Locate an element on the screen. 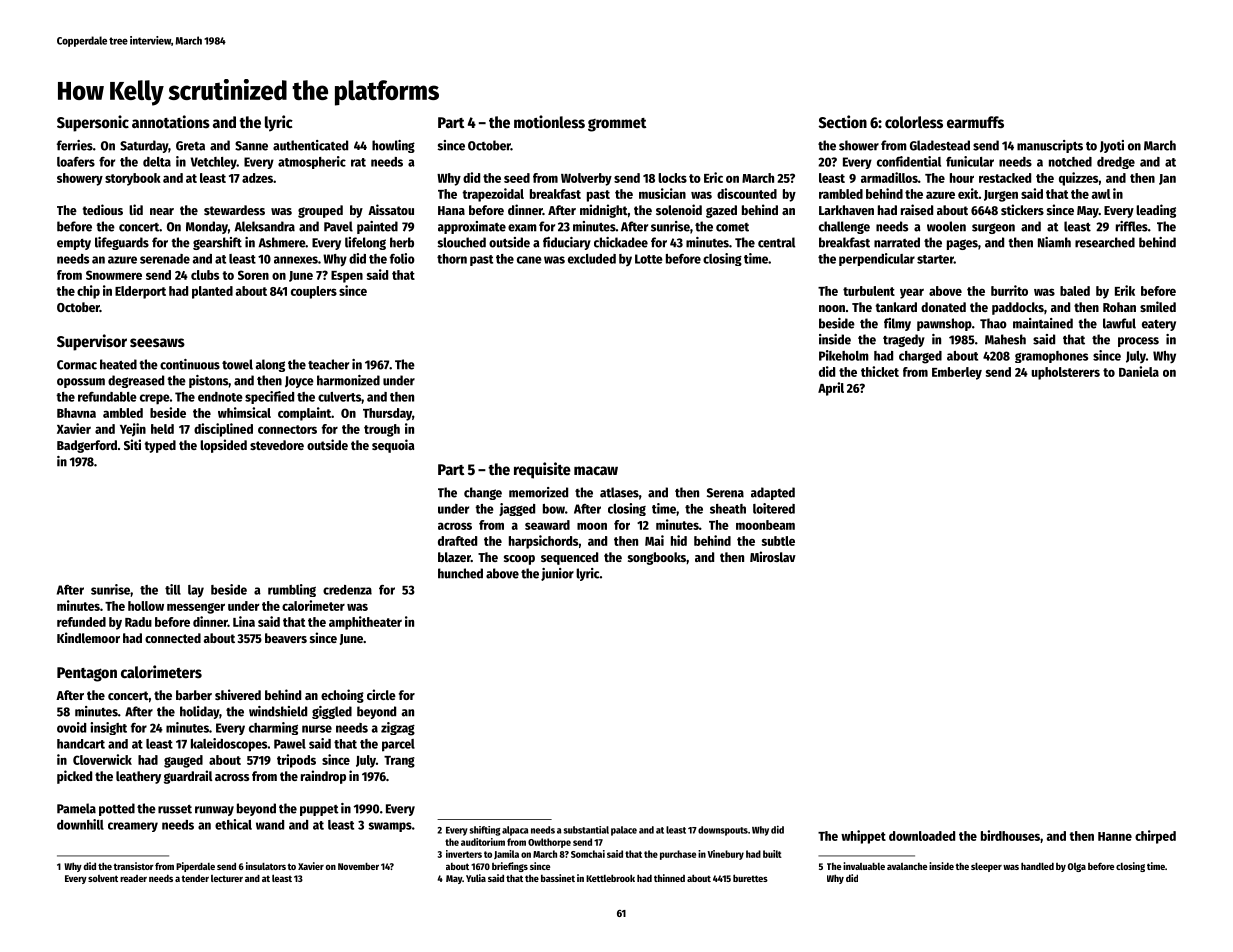  cane is located at coordinates (529, 260).
